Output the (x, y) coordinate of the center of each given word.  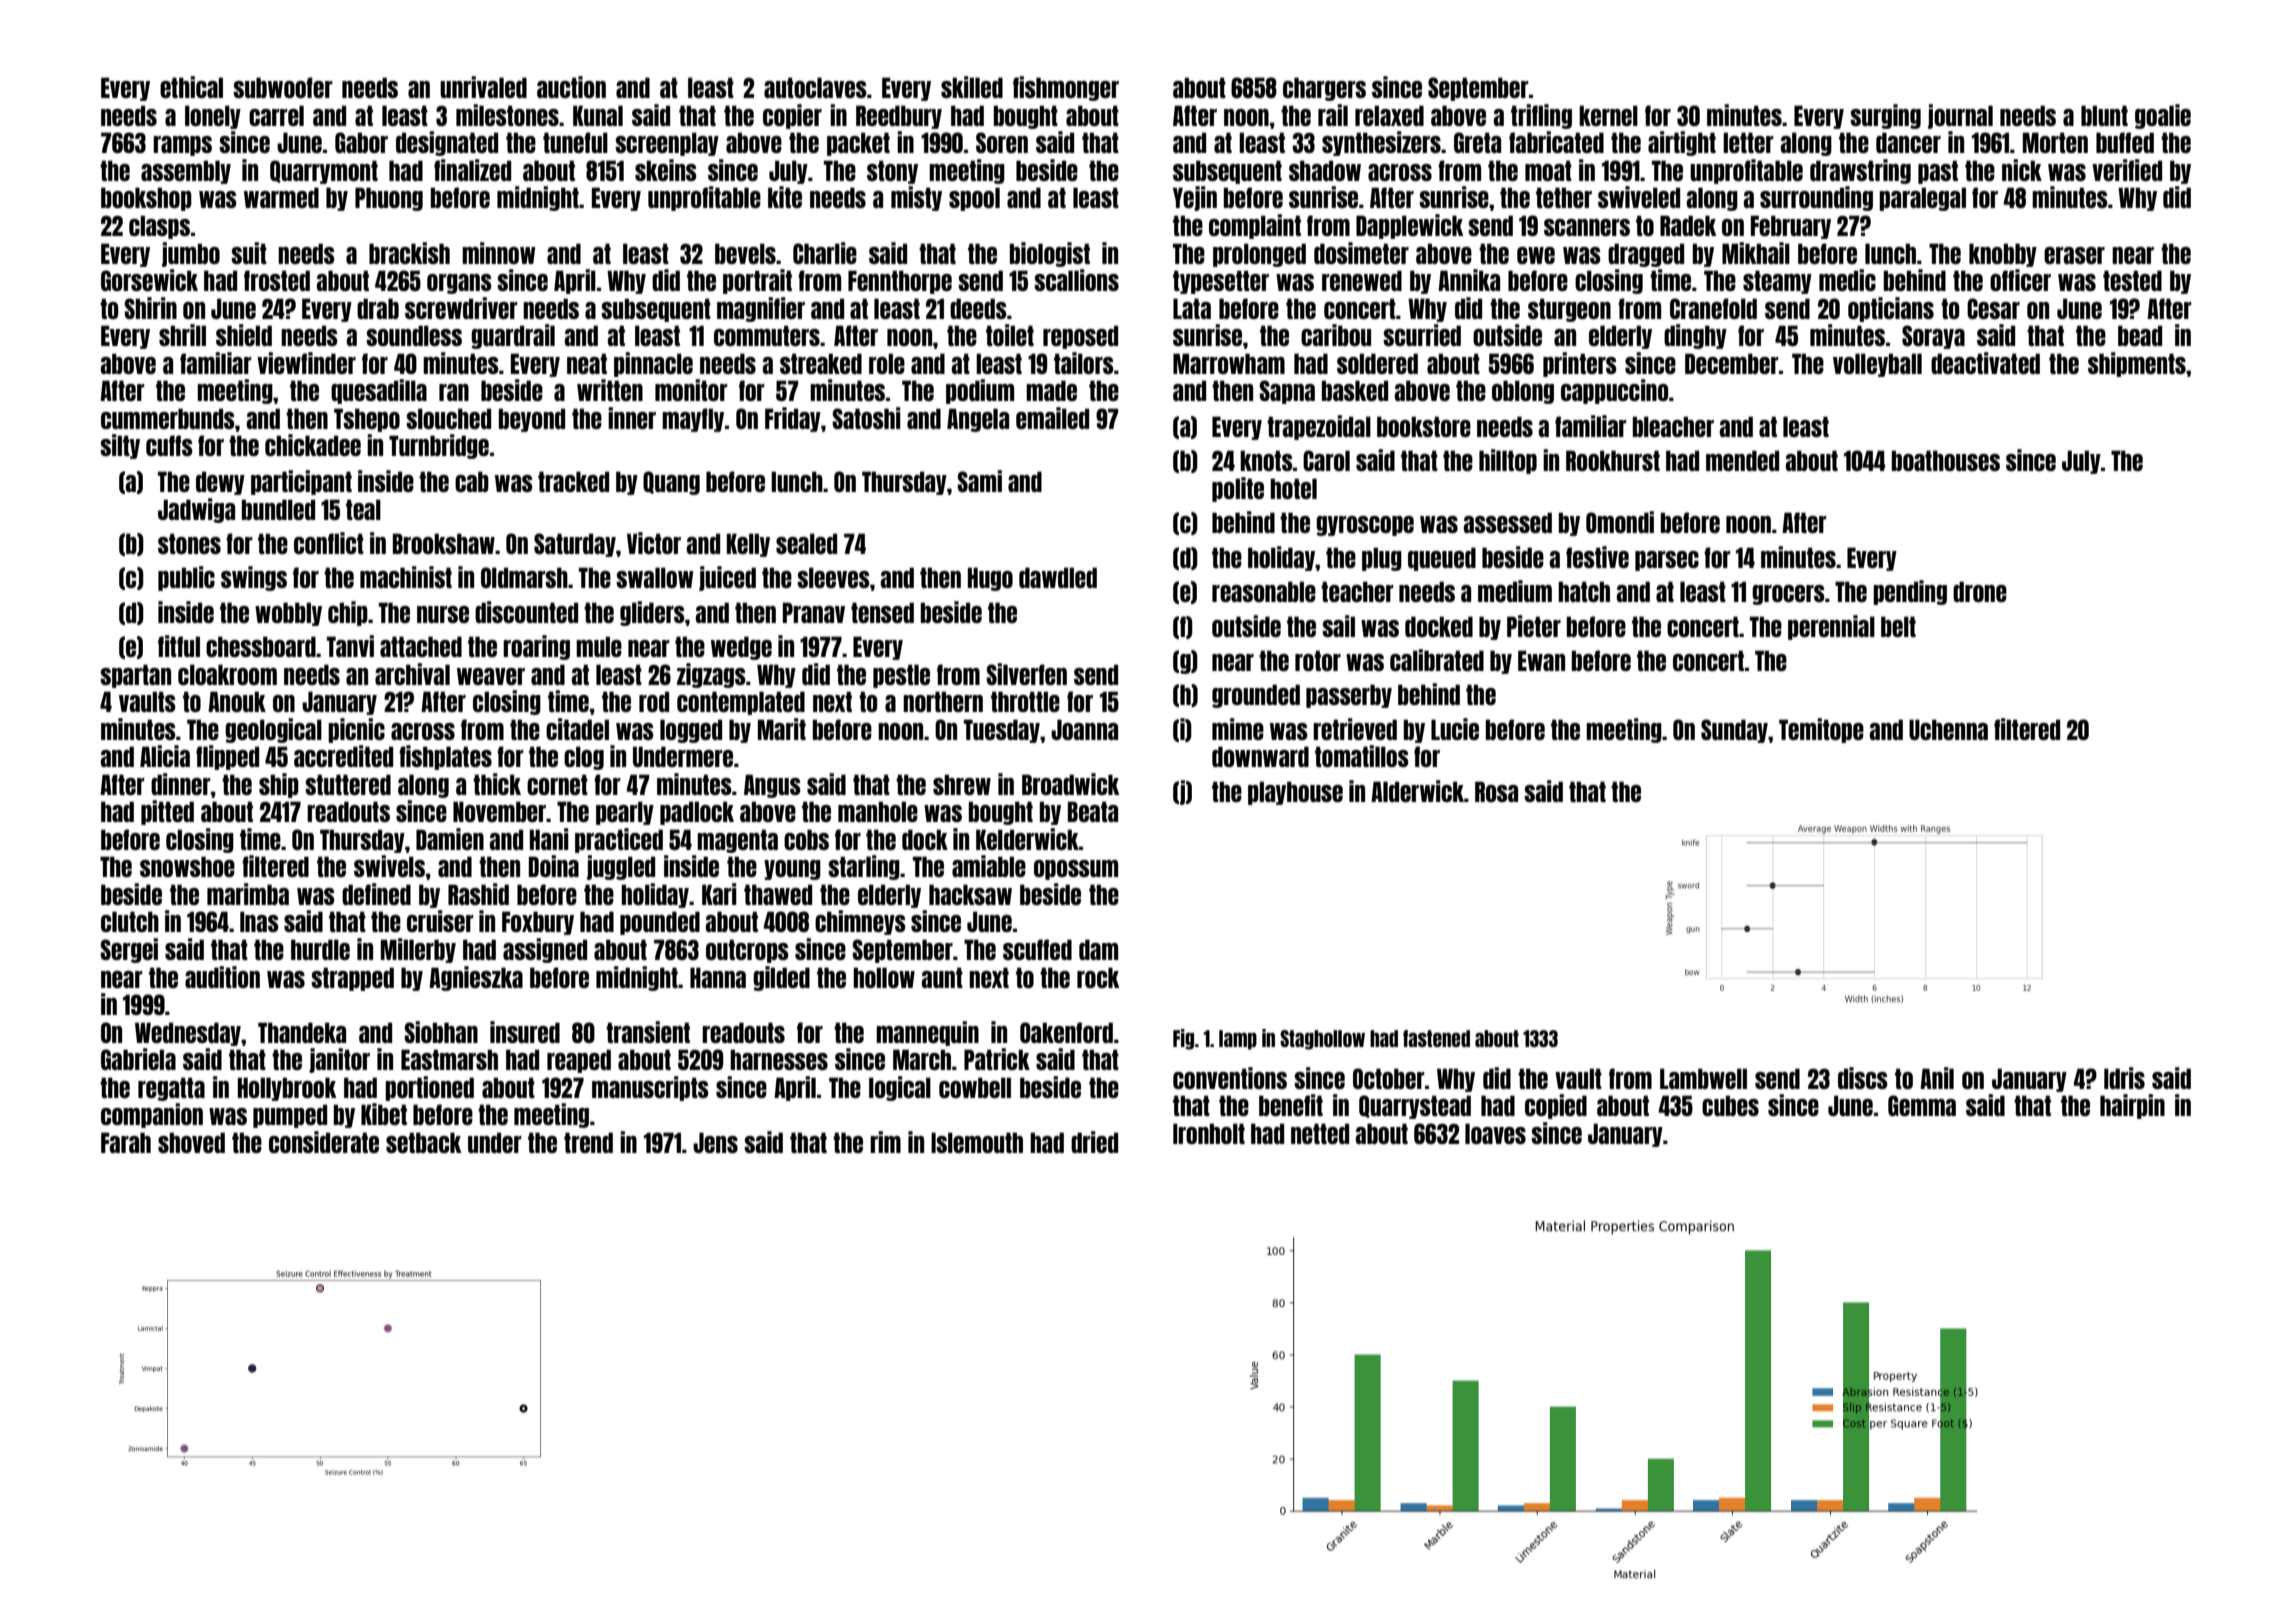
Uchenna (1948, 729)
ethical (191, 87)
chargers (1324, 89)
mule (599, 646)
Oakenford (1066, 1032)
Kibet (384, 1114)
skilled (972, 87)
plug (1382, 559)
